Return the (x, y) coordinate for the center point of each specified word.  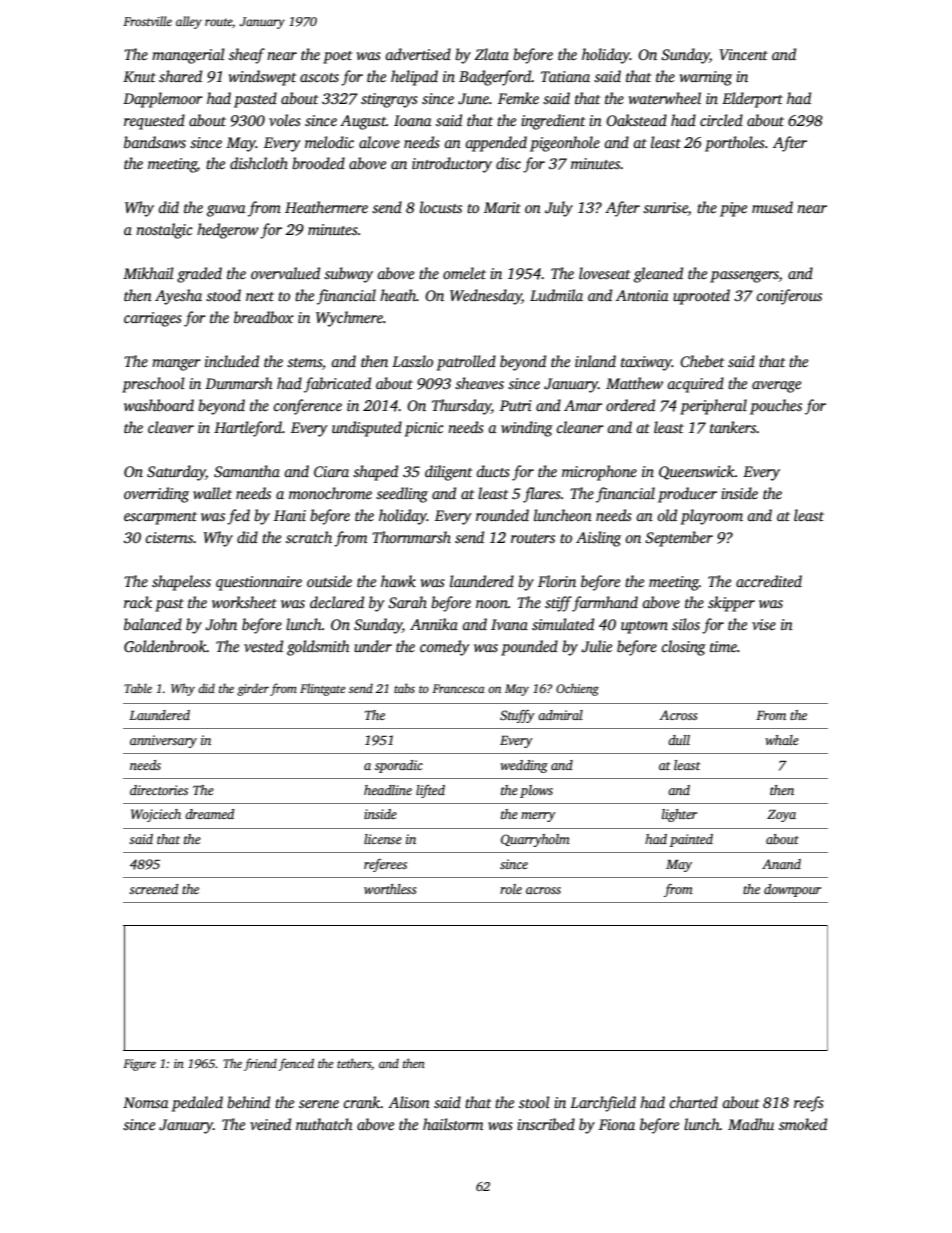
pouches (776, 407)
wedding (524, 766)
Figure (139, 1065)
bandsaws (155, 142)
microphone (599, 473)
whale (782, 740)
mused (772, 207)
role (511, 889)
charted (693, 1102)
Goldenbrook (165, 646)
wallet (212, 493)
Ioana (413, 120)
